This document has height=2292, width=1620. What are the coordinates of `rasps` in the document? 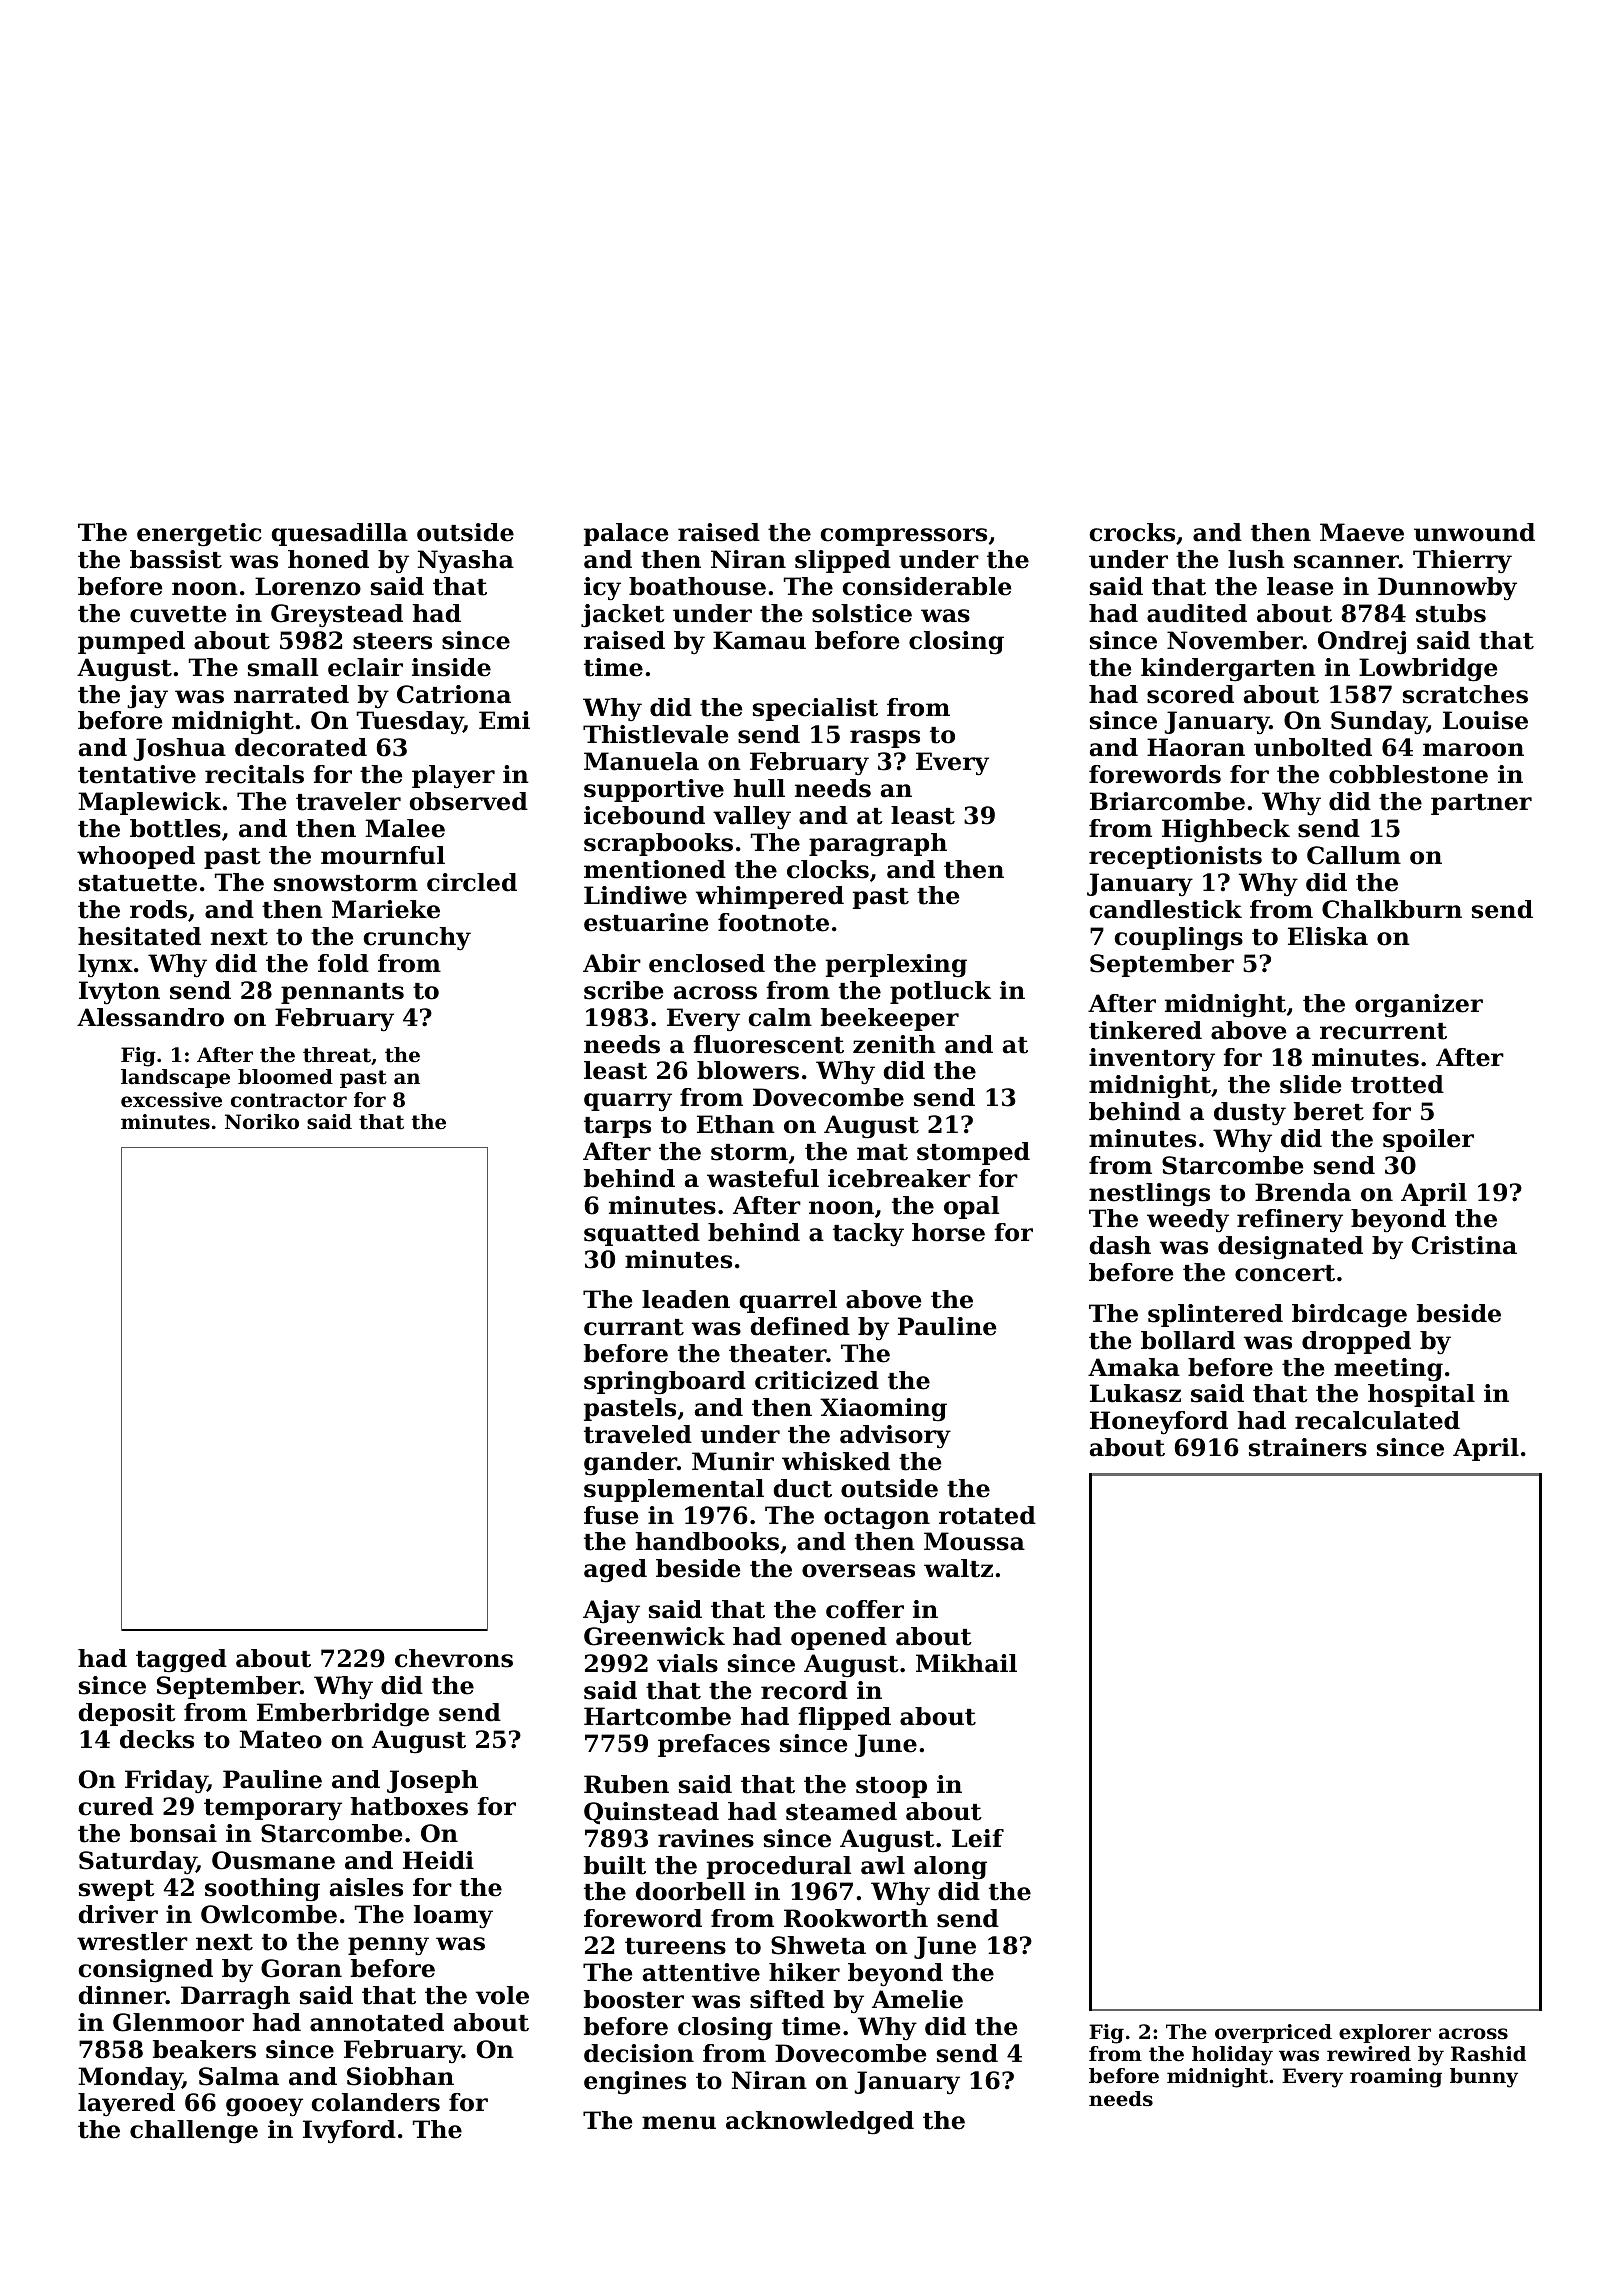 It's located at (885, 739).
